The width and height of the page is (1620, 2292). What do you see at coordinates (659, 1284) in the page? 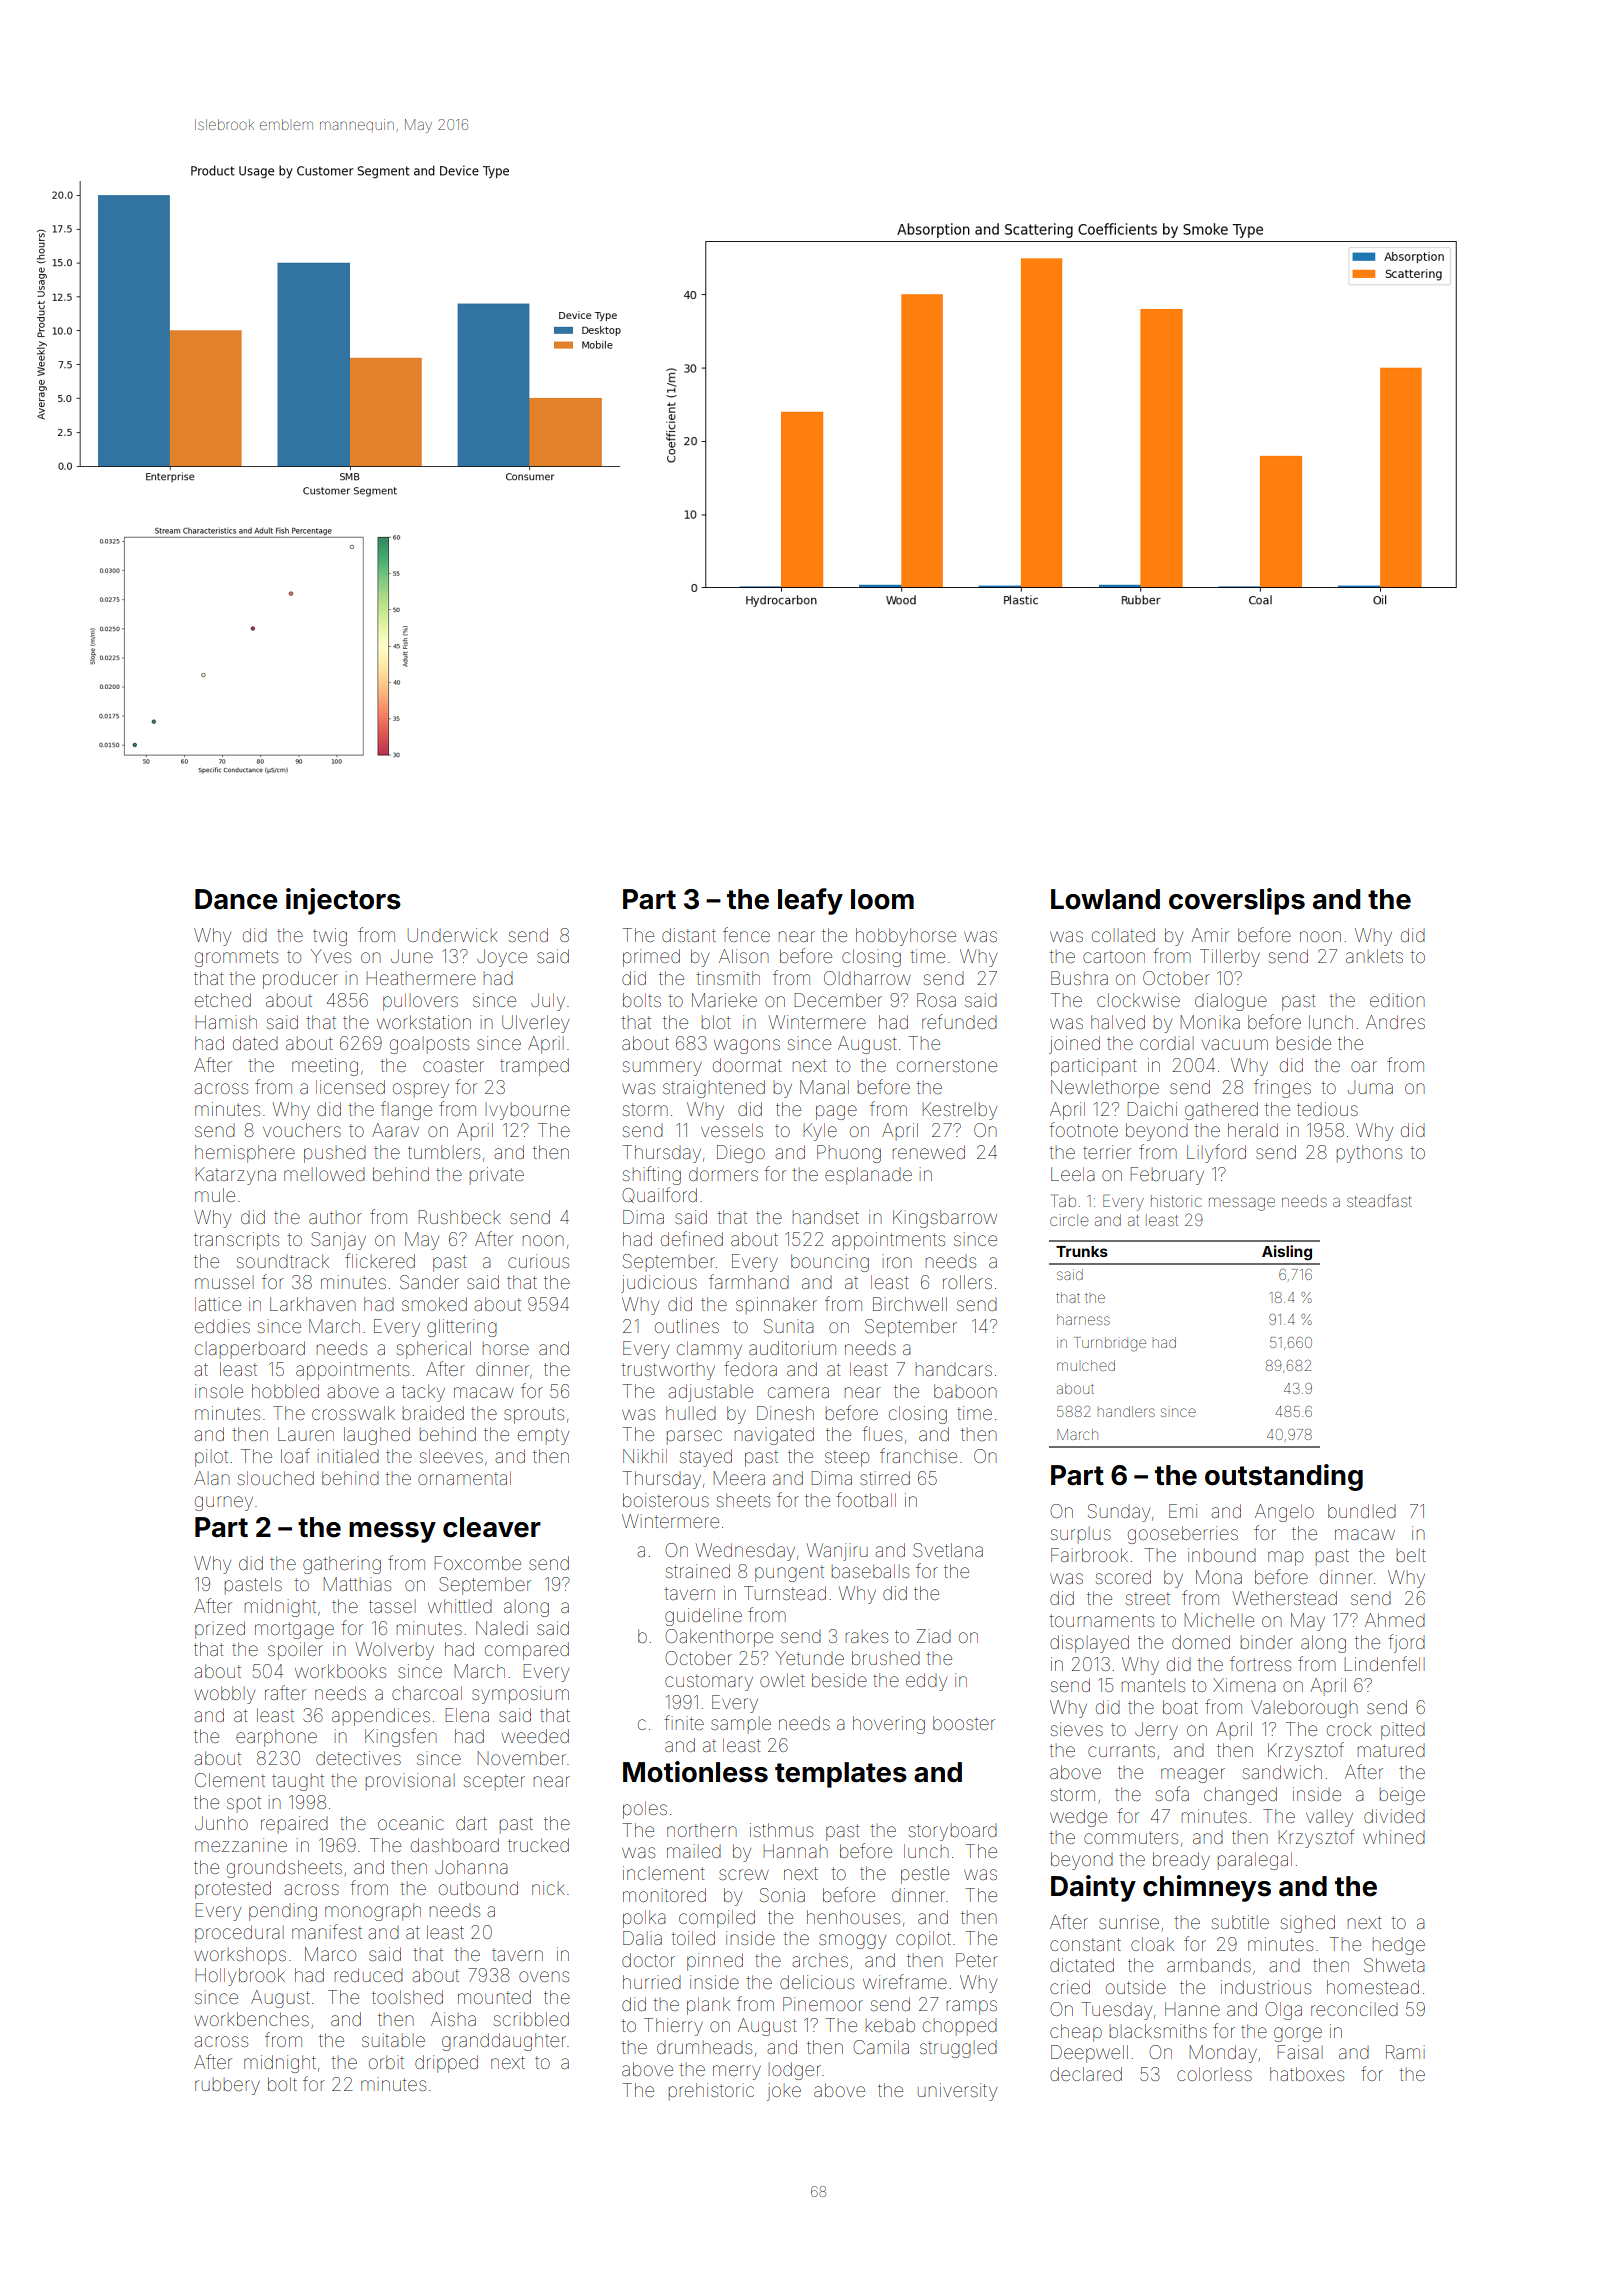
I see `judicious` at bounding box center [659, 1284].
